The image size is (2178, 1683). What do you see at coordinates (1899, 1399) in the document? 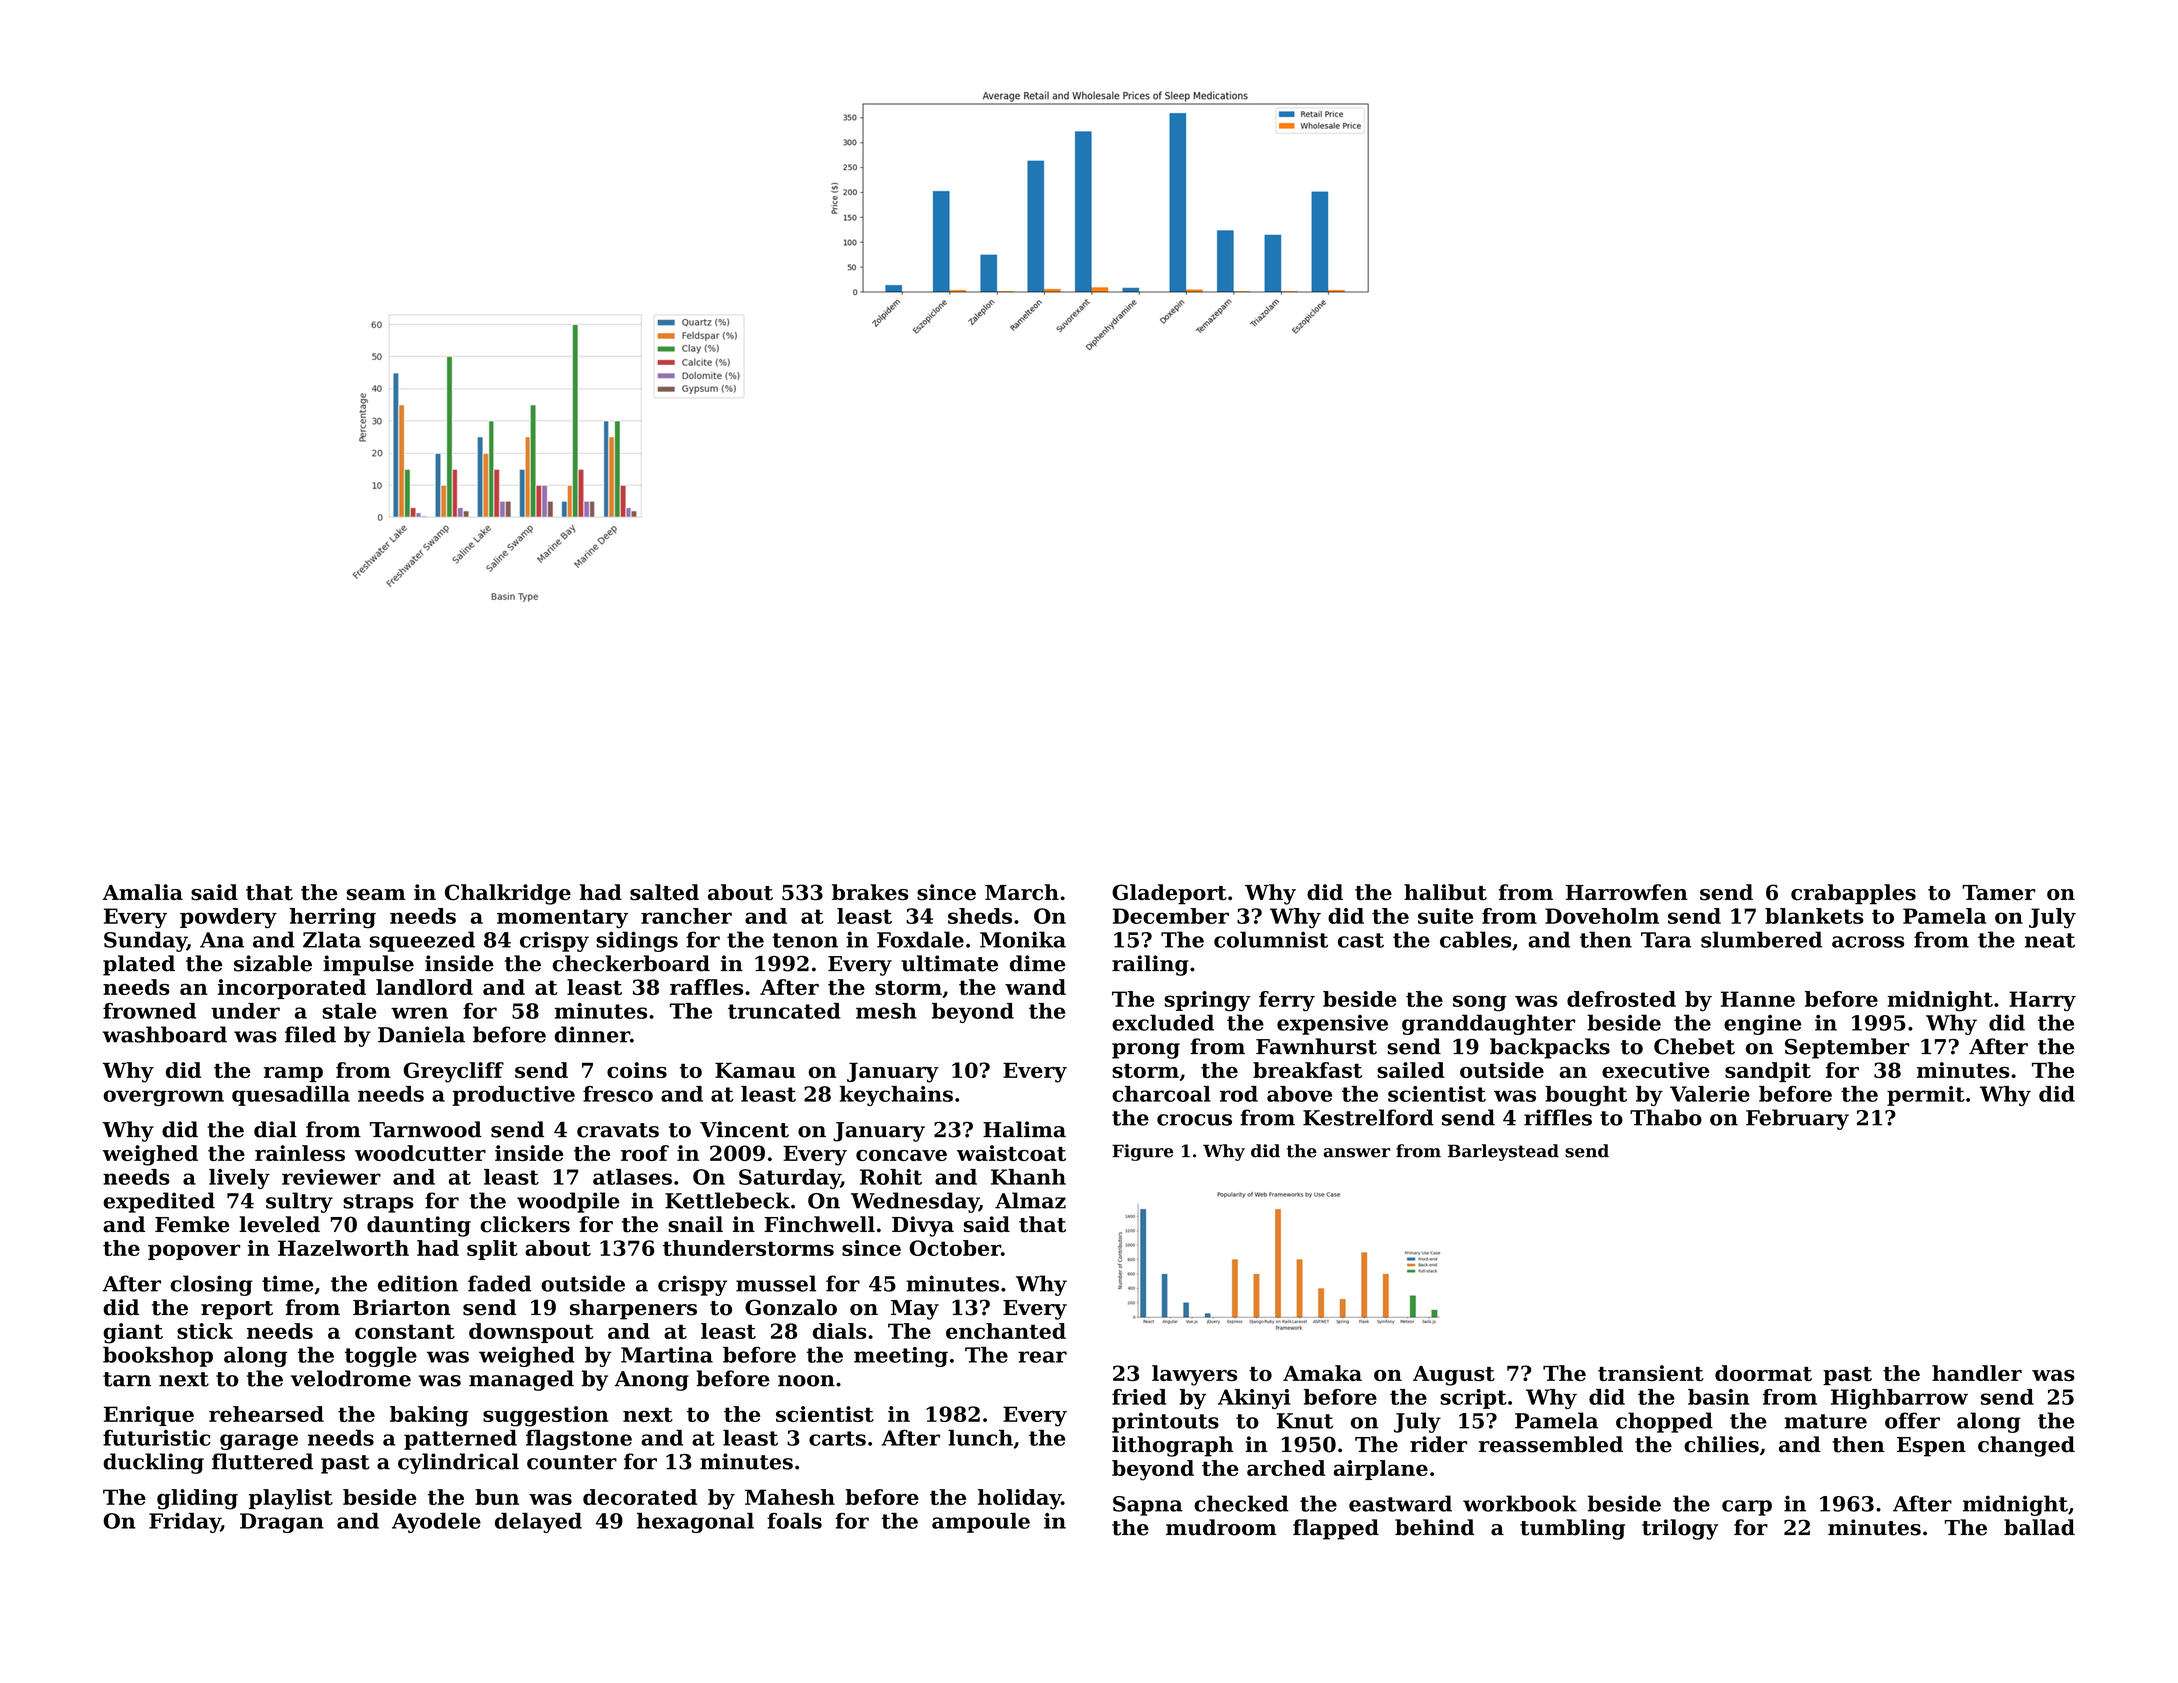
I see `Highbarrow` at bounding box center [1899, 1399].
